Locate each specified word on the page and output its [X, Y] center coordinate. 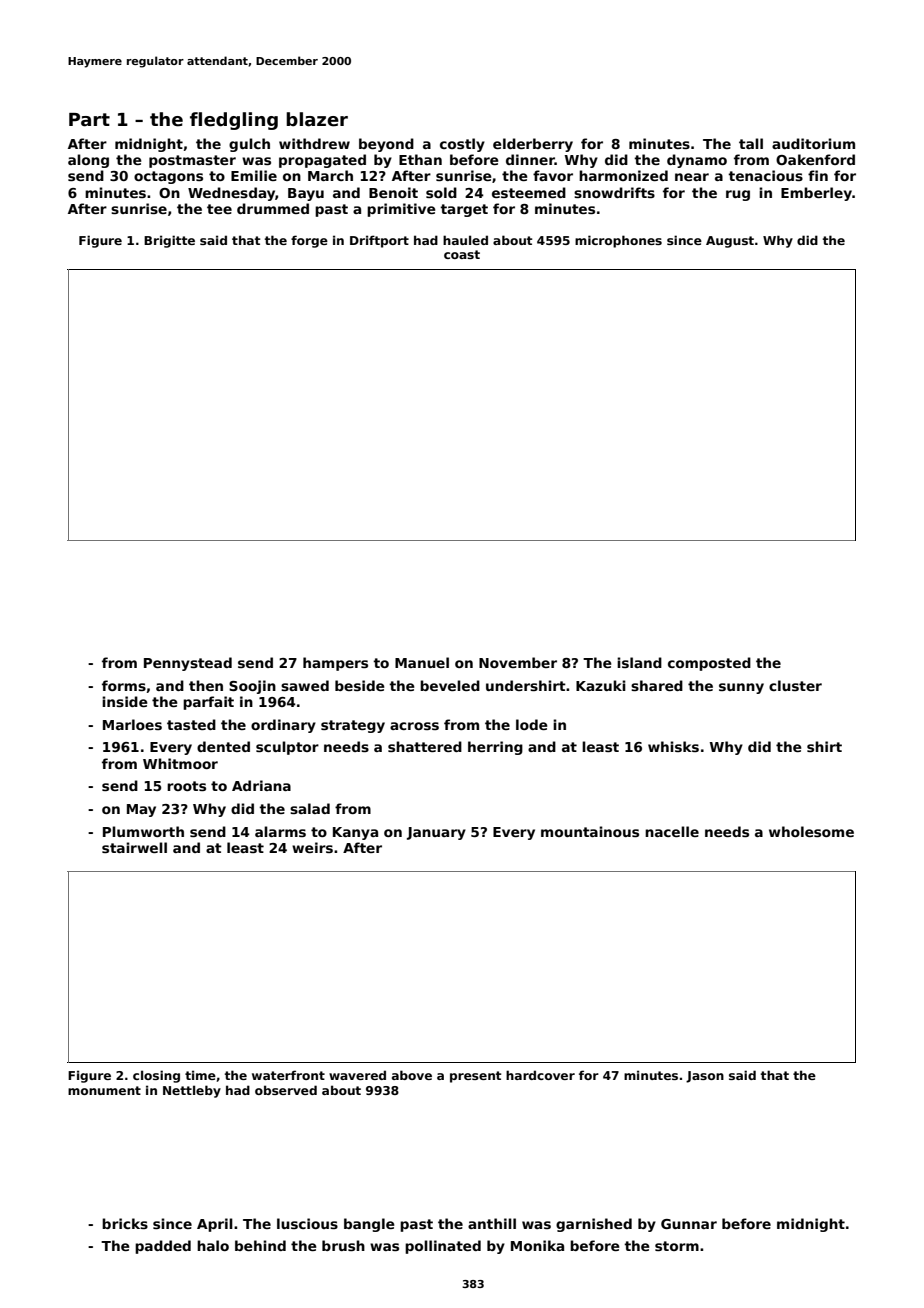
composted [709, 664]
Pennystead [188, 664]
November [518, 662]
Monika [537, 1245]
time [200, 1075]
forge [309, 241]
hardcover [540, 1075]
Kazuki [601, 685]
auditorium [813, 143]
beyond [386, 145]
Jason [705, 1077]
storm [677, 1246]
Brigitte [169, 241]
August [730, 242]
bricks [125, 1223]
